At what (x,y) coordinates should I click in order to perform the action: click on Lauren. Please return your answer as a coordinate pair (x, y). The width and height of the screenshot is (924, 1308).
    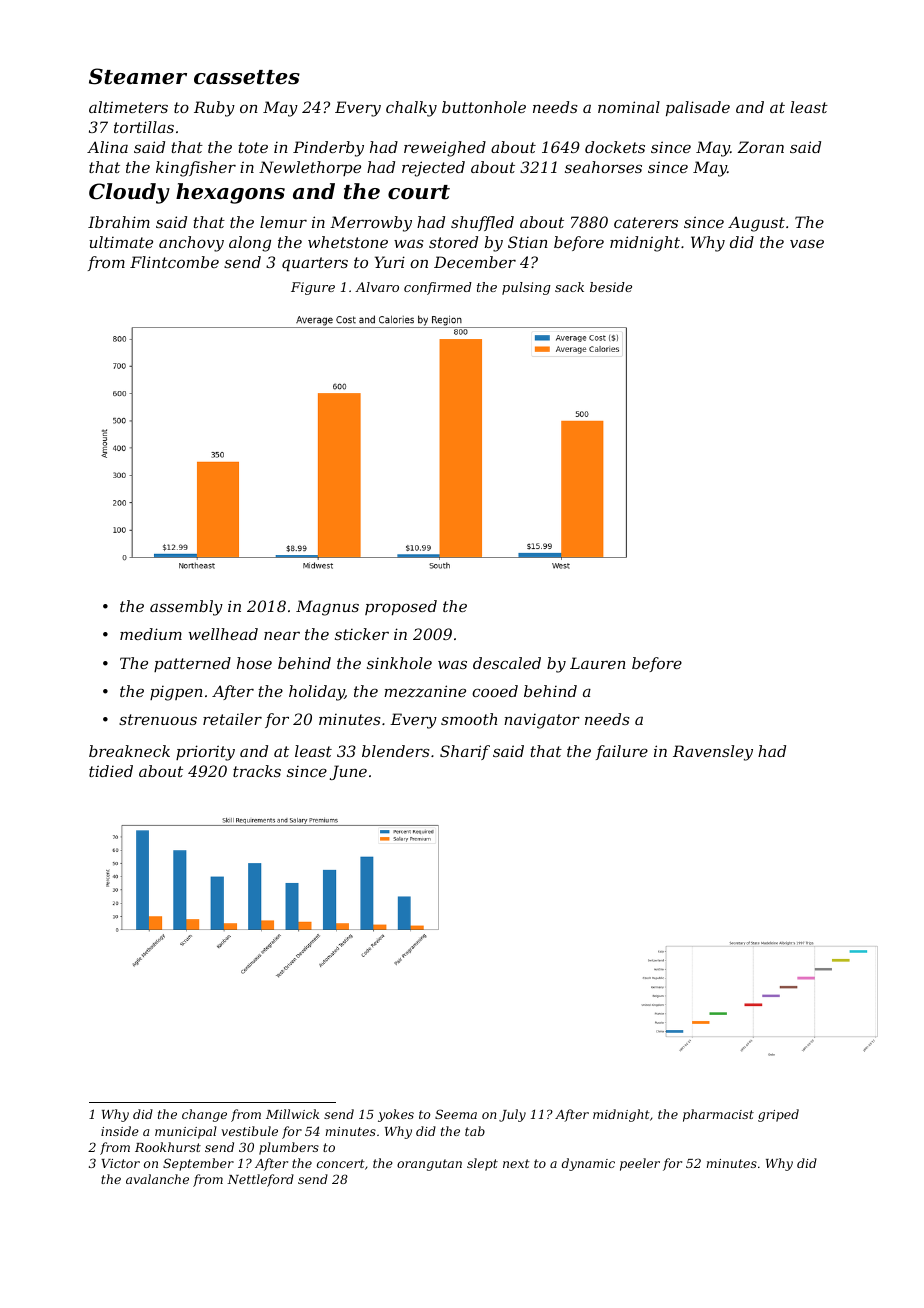
    Looking at the image, I should click on (598, 663).
